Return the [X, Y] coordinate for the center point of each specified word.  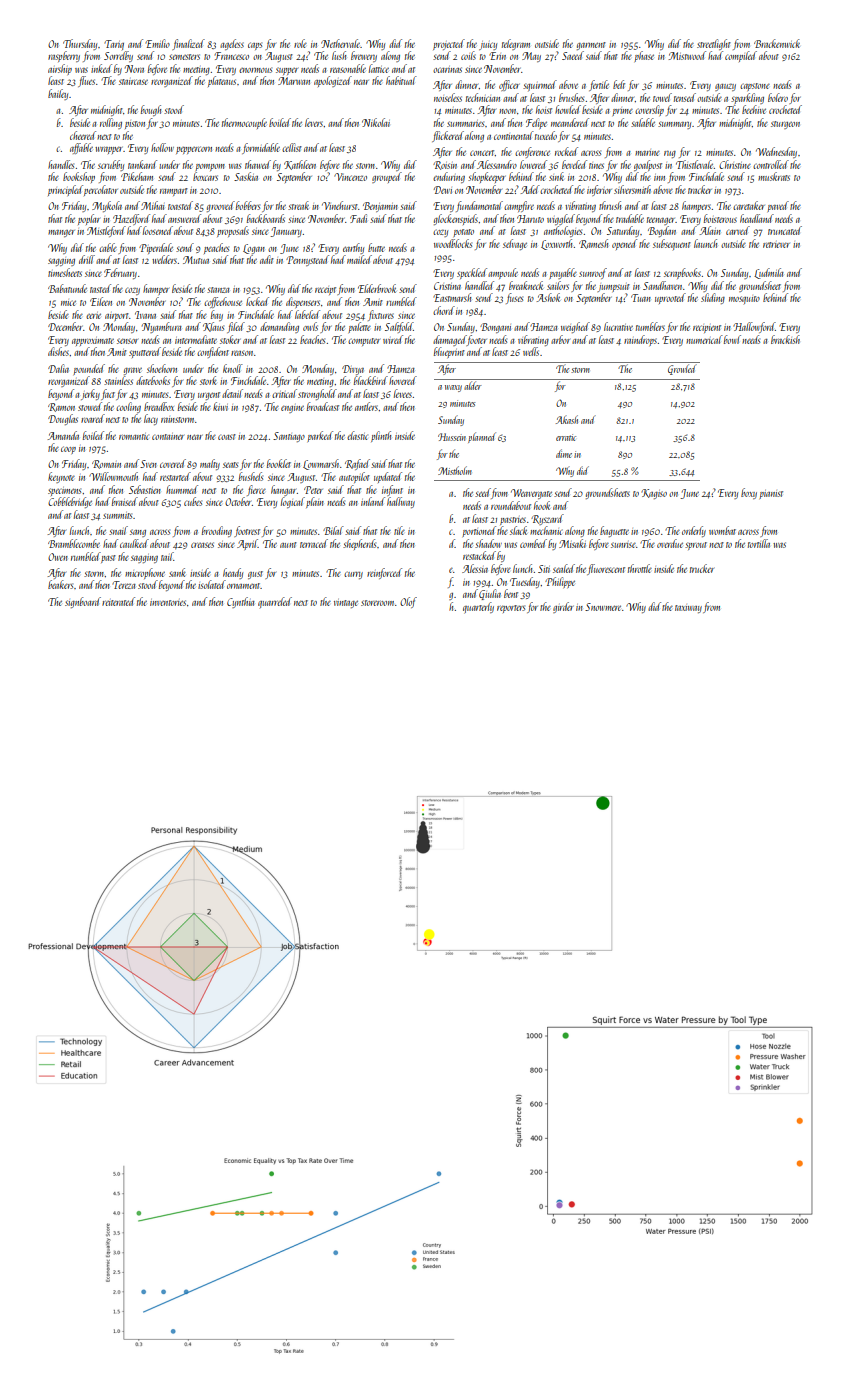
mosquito [744, 300]
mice [68, 303]
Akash [567, 419]
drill [87, 259]
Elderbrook [377, 288]
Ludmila [769, 273]
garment [591, 46]
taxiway [688, 609]
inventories [168, 602]
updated [388, 477]
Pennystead [307, 260]
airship [60, 69]
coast [227, 437]
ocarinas [447, 69]
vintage [346, 603]
